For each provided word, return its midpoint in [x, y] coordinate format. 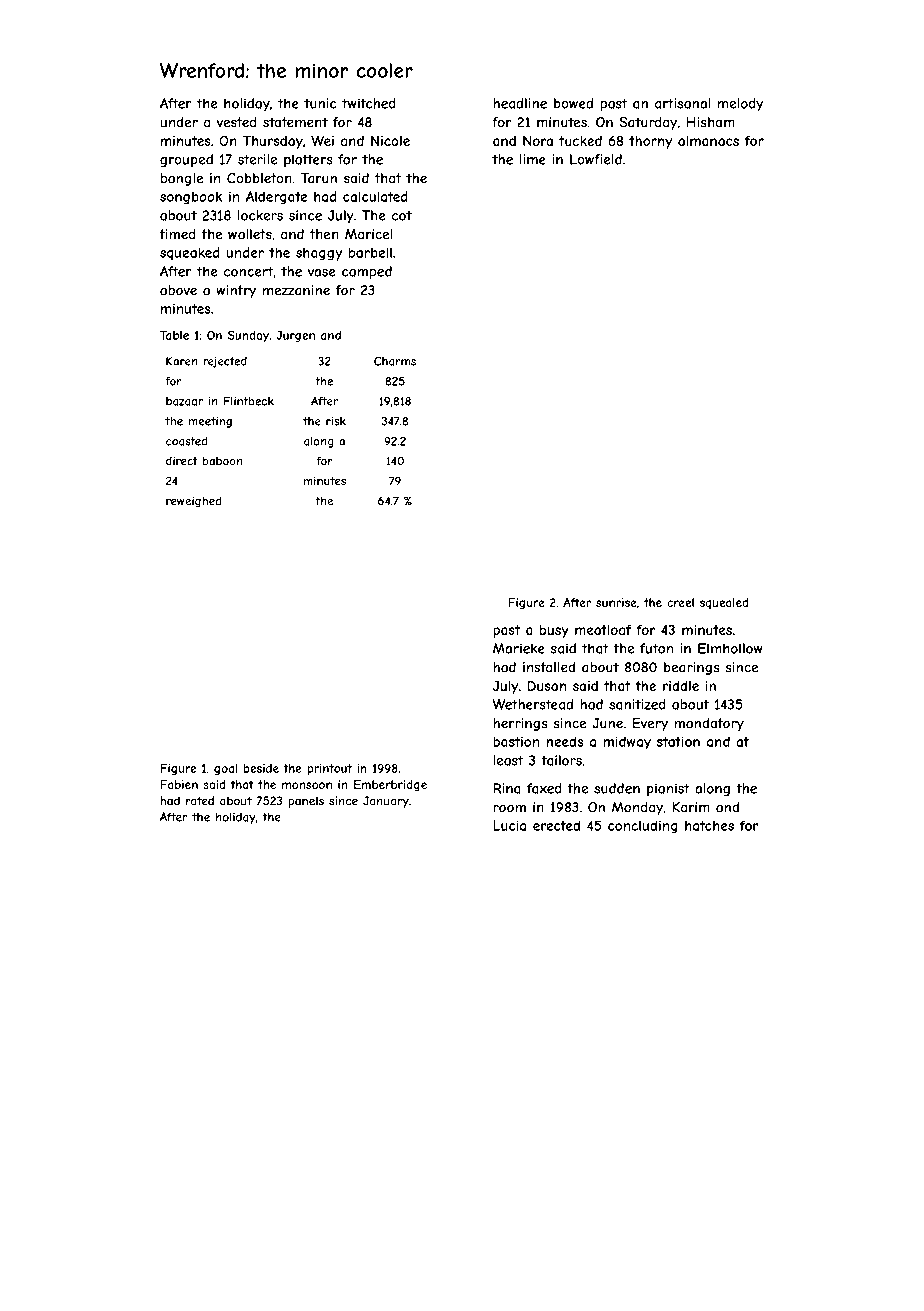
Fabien [179, 784]
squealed [724, 603]
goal [225, 769]
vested [237, 122]
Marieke [519, 648]
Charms [395, 361]
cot [402, 215]
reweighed [194, 502]
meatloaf [603, 630]
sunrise [616, 602]
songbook [191, 198]
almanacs [708, 141]
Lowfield [596, 159]
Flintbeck [248, 401]
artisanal [683, 103]
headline [520, 103]
